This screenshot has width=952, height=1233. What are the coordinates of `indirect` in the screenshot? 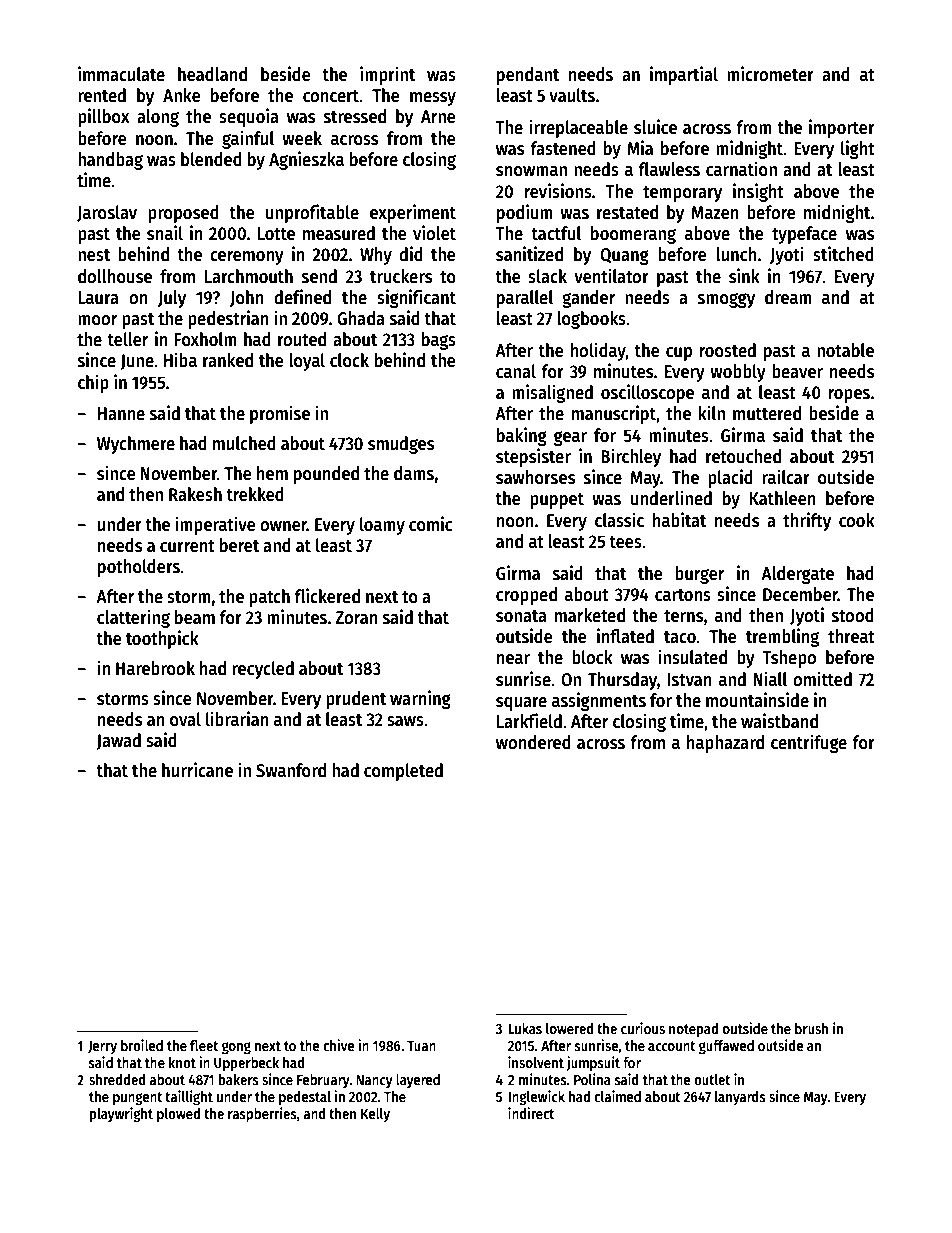 It's located at (531, 1113).
